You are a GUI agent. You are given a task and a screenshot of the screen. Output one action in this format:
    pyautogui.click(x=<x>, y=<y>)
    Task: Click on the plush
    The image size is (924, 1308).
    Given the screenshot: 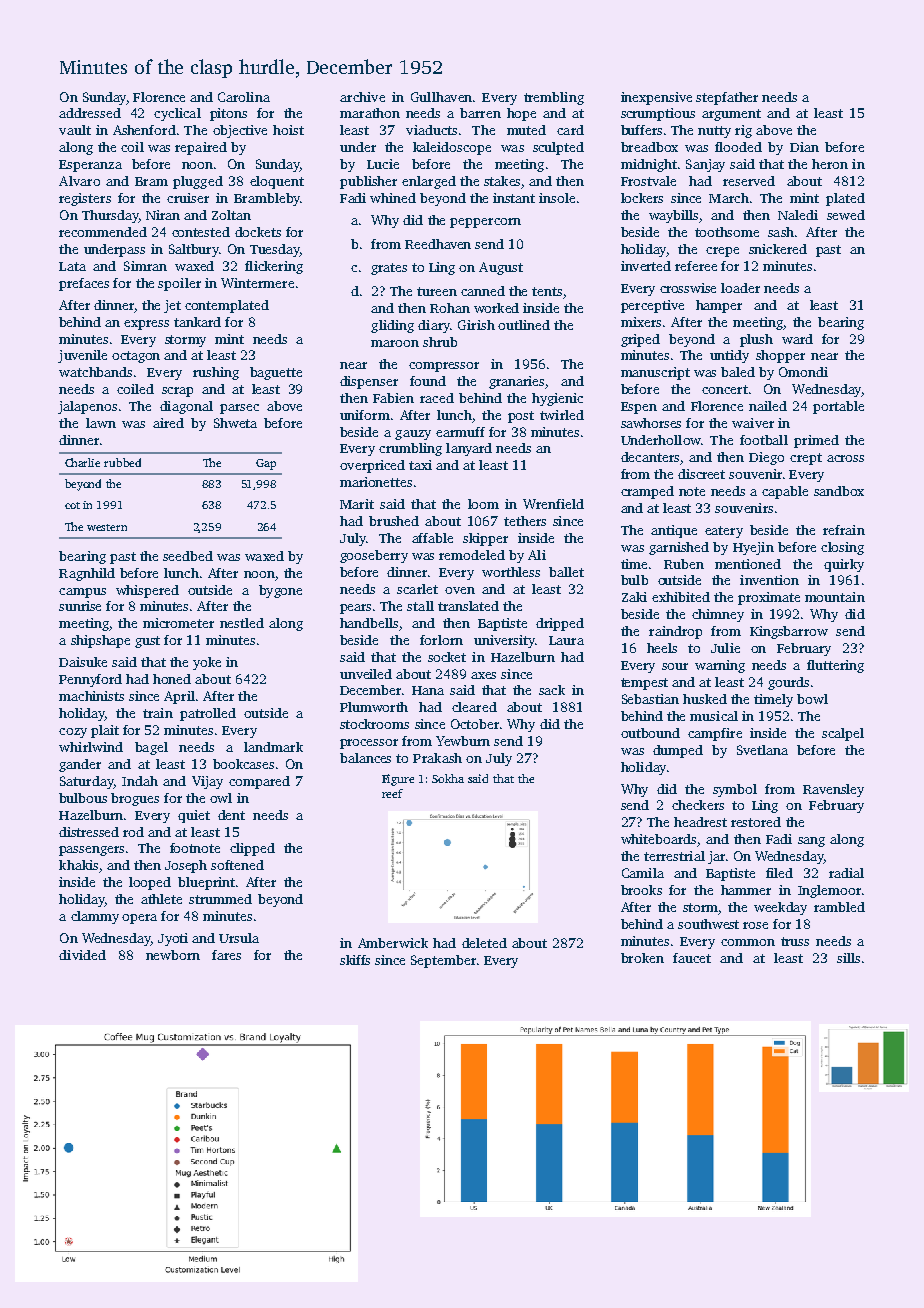 What is the action you would take?
    pyautogui.click(x=756, y=340)
